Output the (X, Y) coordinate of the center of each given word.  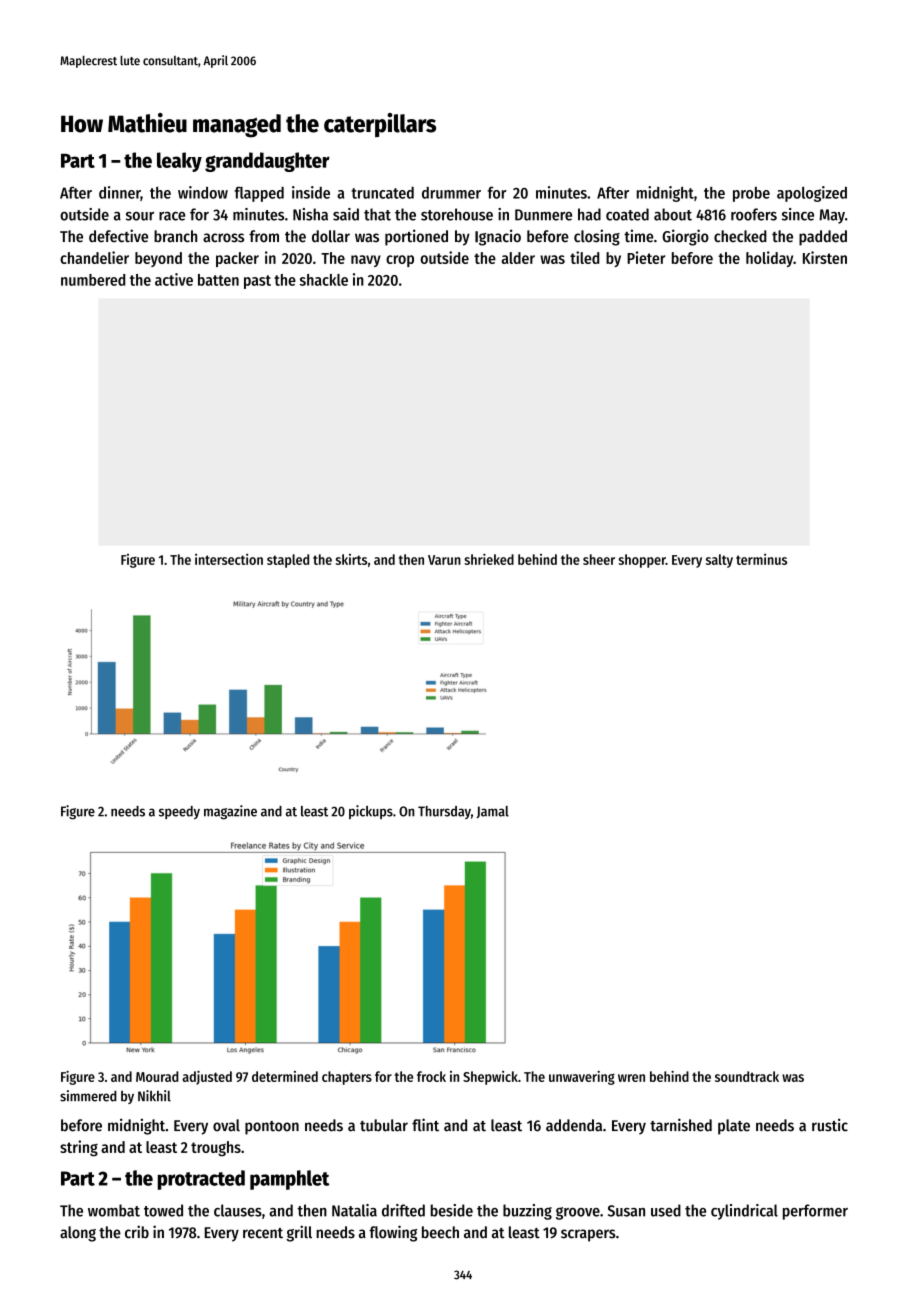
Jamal (492, 812)
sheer (599, 559)
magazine (230, 812)
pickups (371, 812)
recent (263, 1233)
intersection (229, 559)
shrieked (489, 559)
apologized (812, 194)
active (174, 279)
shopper (642, 561)
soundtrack (747, 1076)
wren (631, 1078)
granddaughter (267, 162)
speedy (179, 812)
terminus (761, 559)
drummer (451, 193)
